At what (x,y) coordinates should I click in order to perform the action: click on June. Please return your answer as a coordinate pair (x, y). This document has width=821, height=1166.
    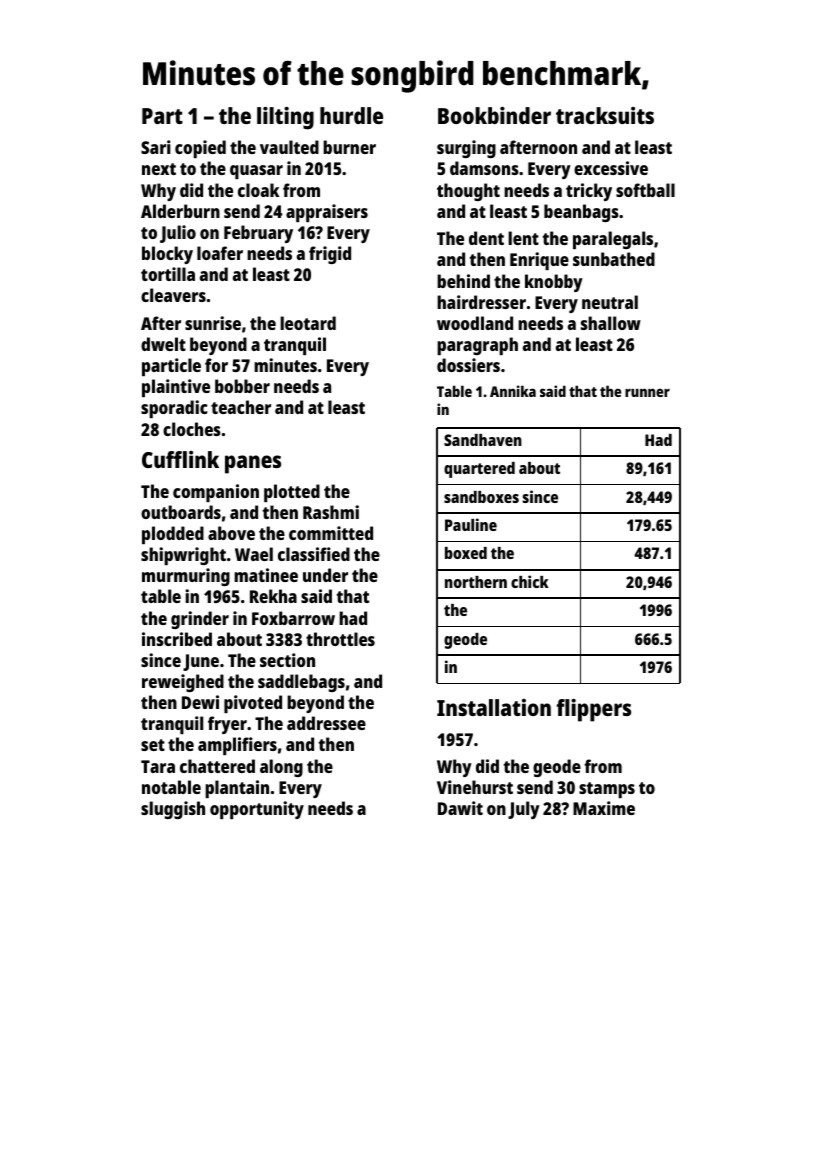
    Looking at the image, I should click on (201, 662).
